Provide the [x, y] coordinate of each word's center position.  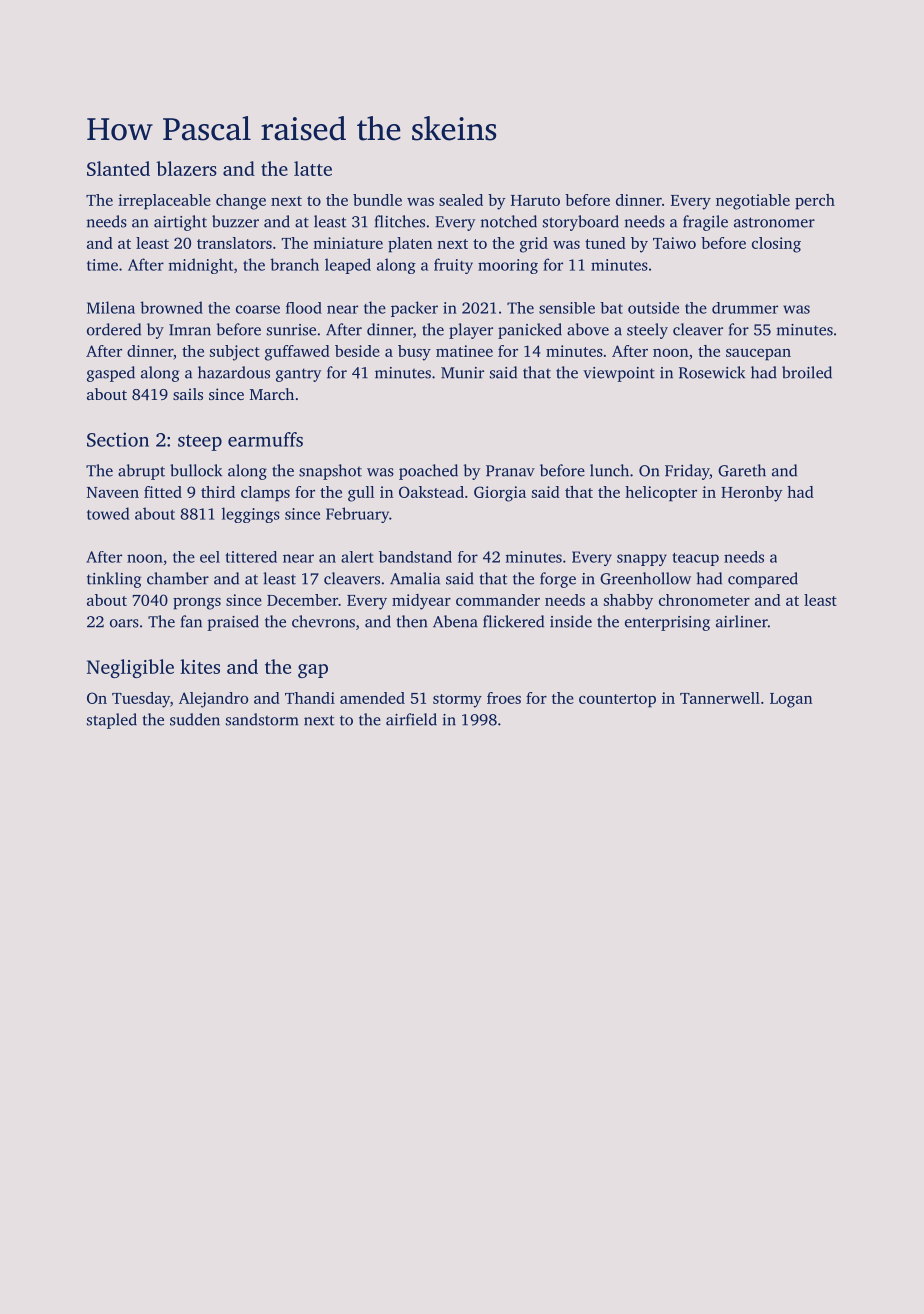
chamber [178, 578]
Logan [791, 700]
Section [118, 439]
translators [234, 243]
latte [313, 168]
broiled [807, 372]
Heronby [751, 494]
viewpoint [619, 374]
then [412, 621]
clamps [265, 494]
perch [815, 202]
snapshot [330, 472]
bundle [377, 200]
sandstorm [262, 719]
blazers [186, 168]
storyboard [581, 223]
